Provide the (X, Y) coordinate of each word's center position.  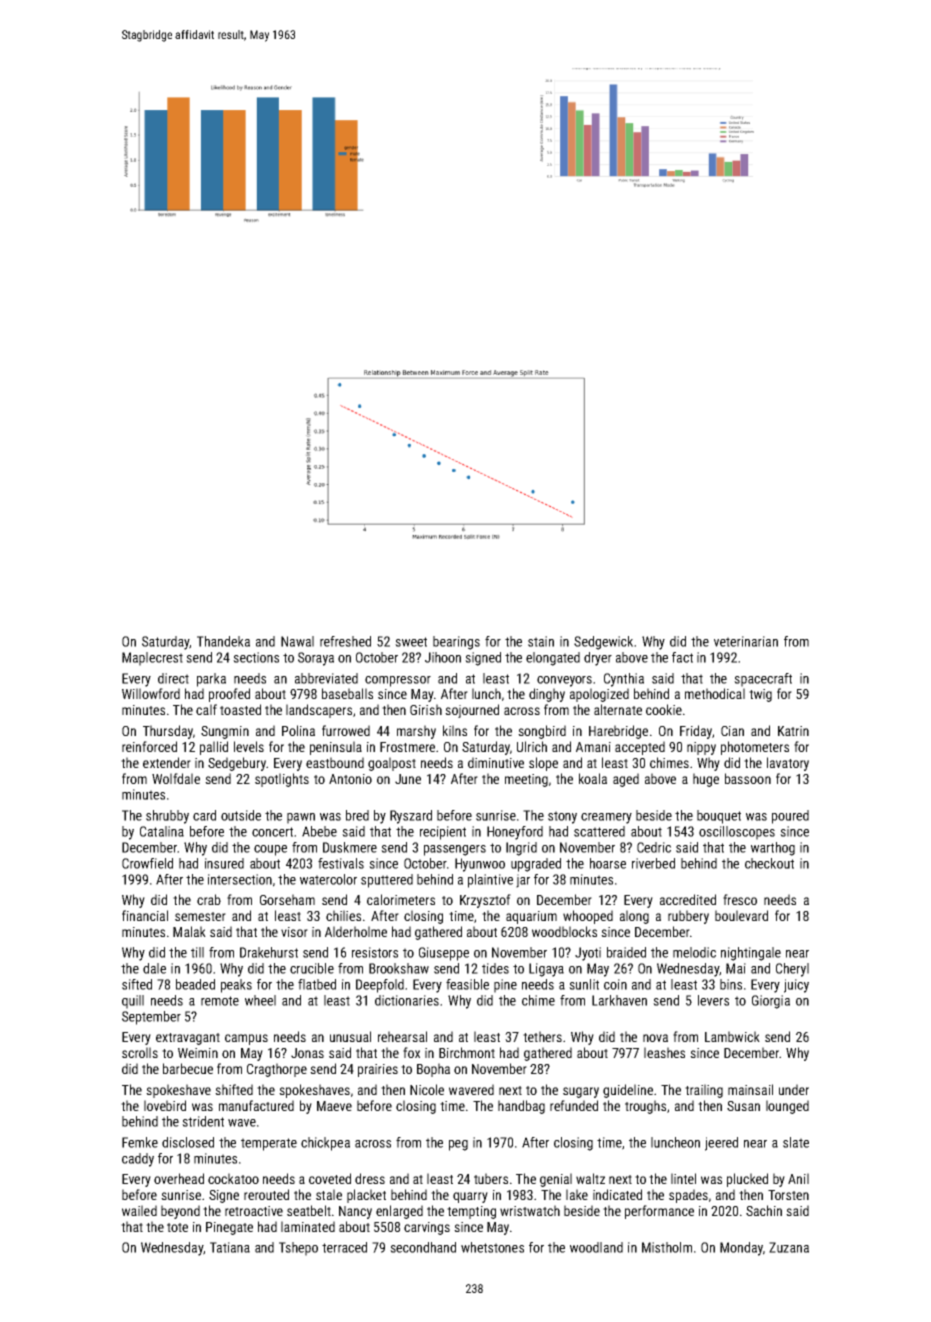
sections (256, 657)
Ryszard (411, 817)
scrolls (140, 1052)
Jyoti (588, 954)
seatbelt (309, 1210)
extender (167, 762)
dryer (598, 659)
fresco (740, 899)
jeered (721, 1144)
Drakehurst (269, 952)
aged (626, 780)
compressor (398, 681)
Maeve (334, 1106)
